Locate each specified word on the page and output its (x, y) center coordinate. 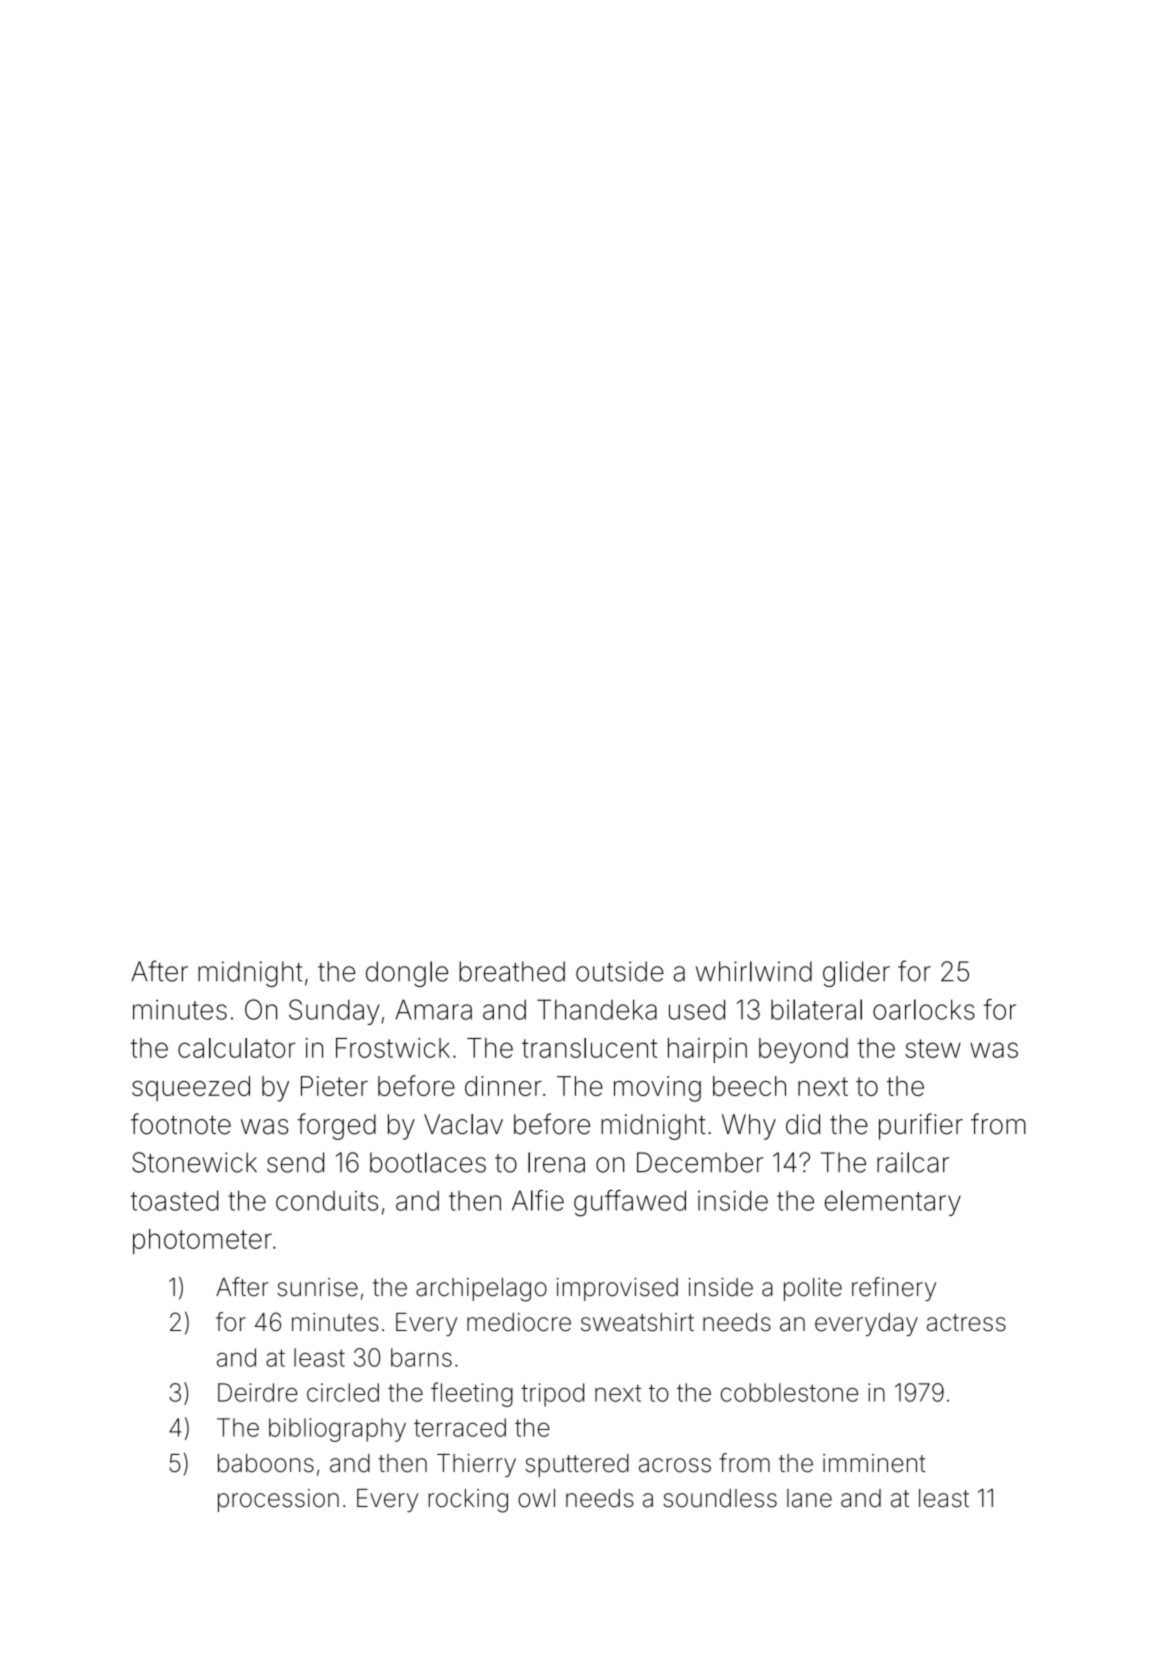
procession (278, 1500)
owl (536, 1498)
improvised (617, 1289)
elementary (893, 1203)
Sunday (334, 1012)
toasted (174, 1200)
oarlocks (924, 1009)
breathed (512, 971)
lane (809, 1498)
